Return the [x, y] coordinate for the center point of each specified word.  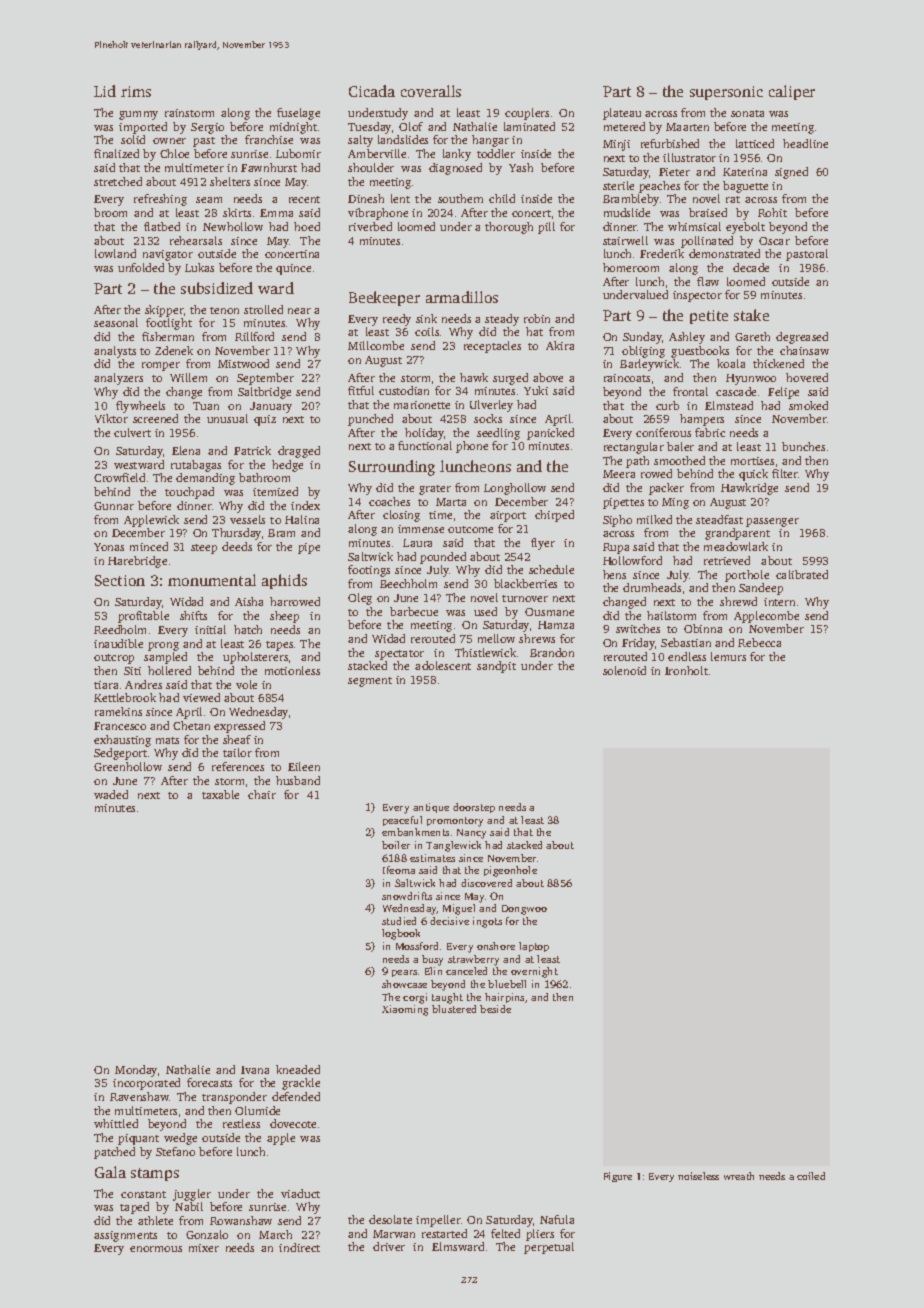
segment [370, 682]
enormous [156, 1249]
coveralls [431, 91]
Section [120, 580]
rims [136, 91]
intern [779, 602]
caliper [792, 92]
